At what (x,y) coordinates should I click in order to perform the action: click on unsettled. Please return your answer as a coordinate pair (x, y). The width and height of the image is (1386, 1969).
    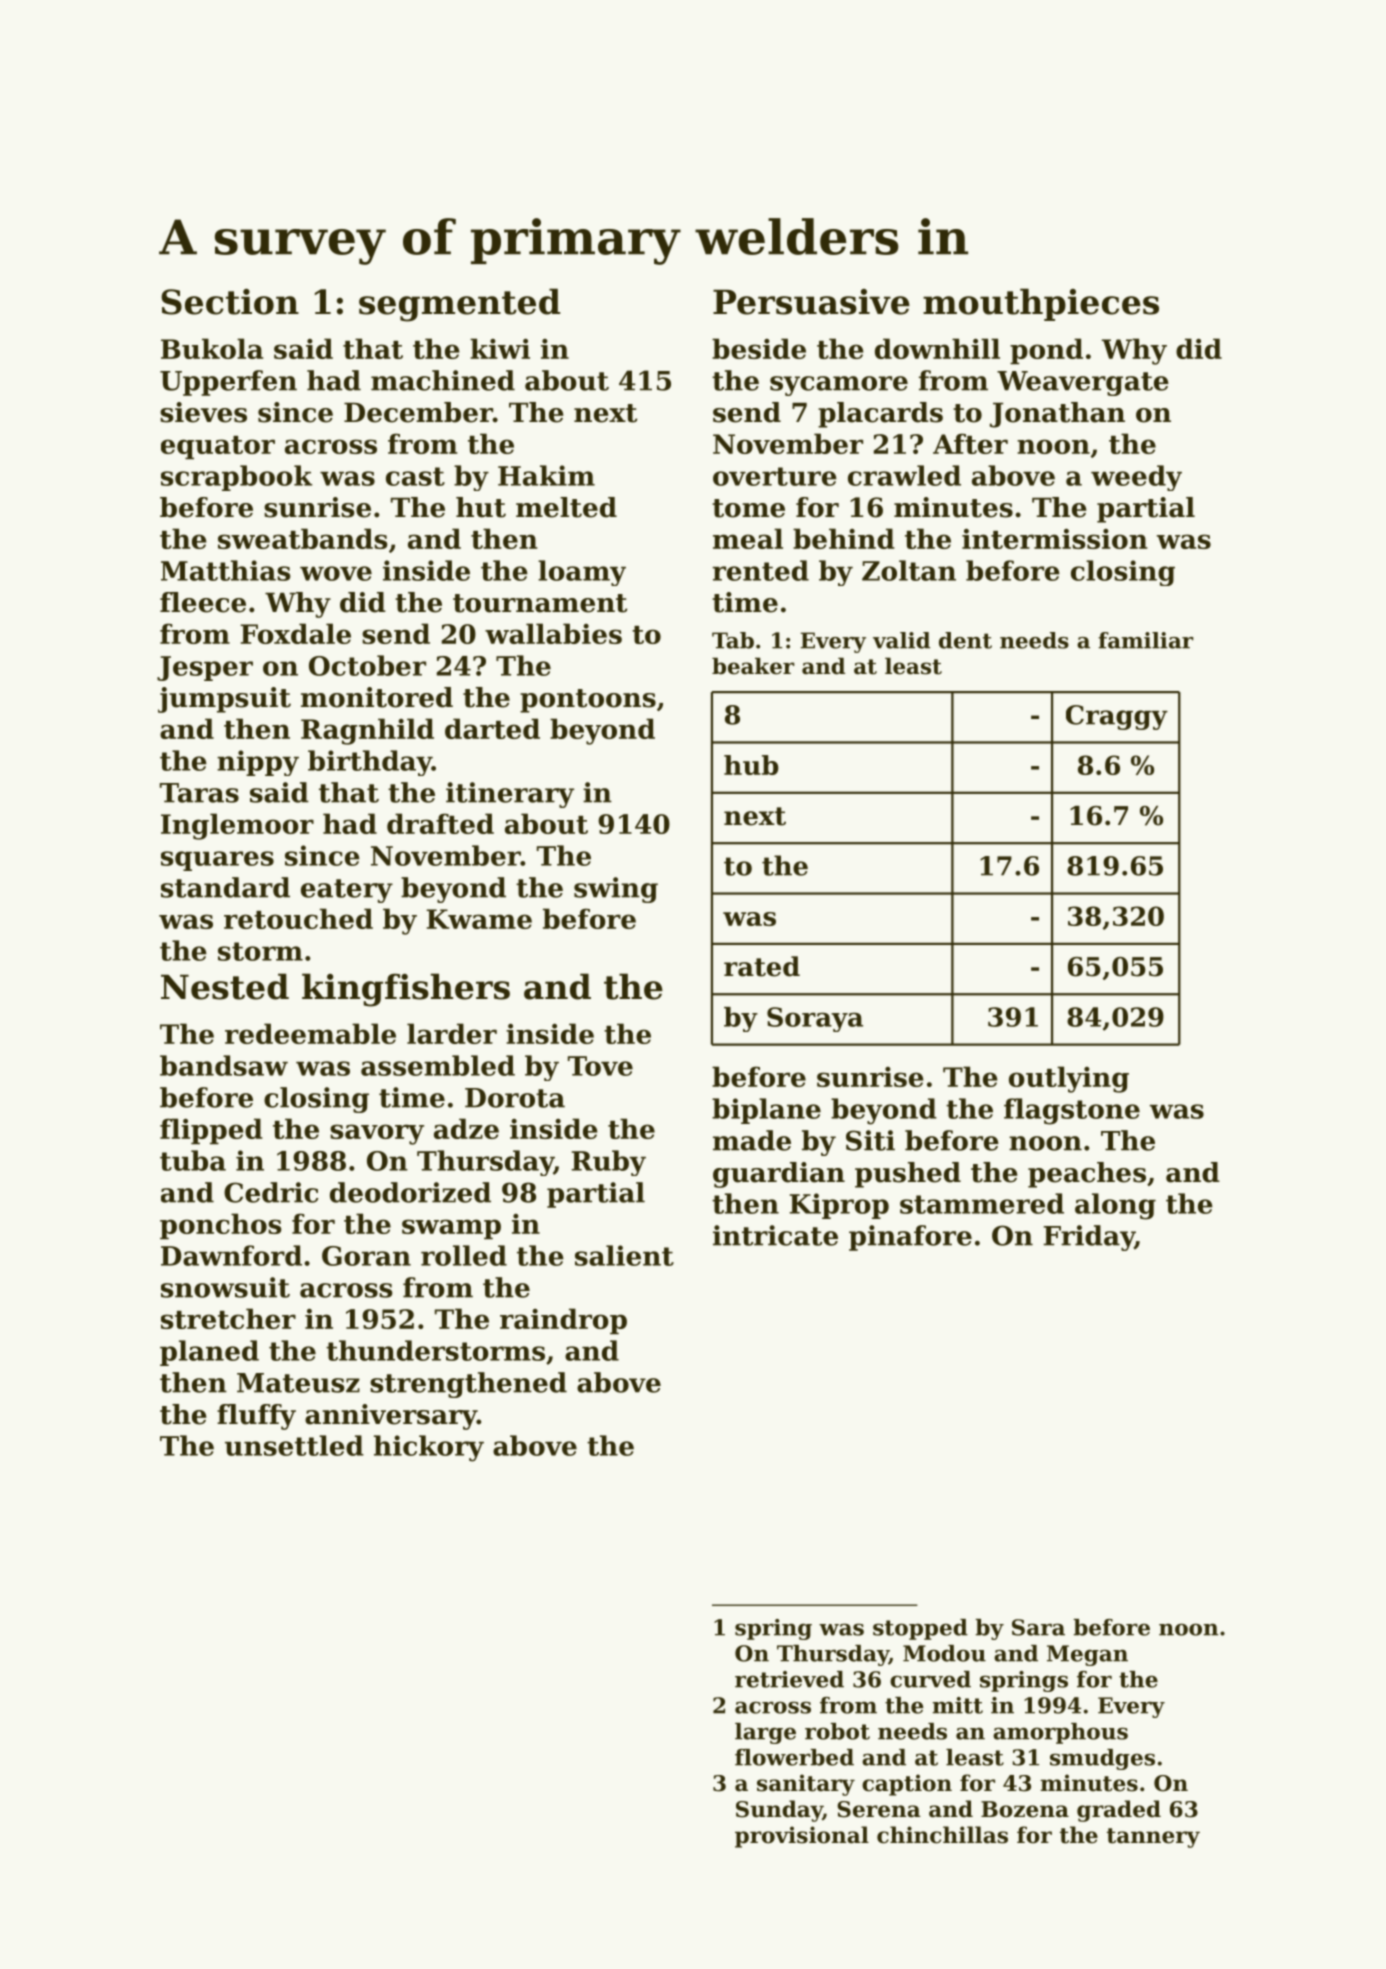
    Looking at the image, I should click on (294, 1445).
